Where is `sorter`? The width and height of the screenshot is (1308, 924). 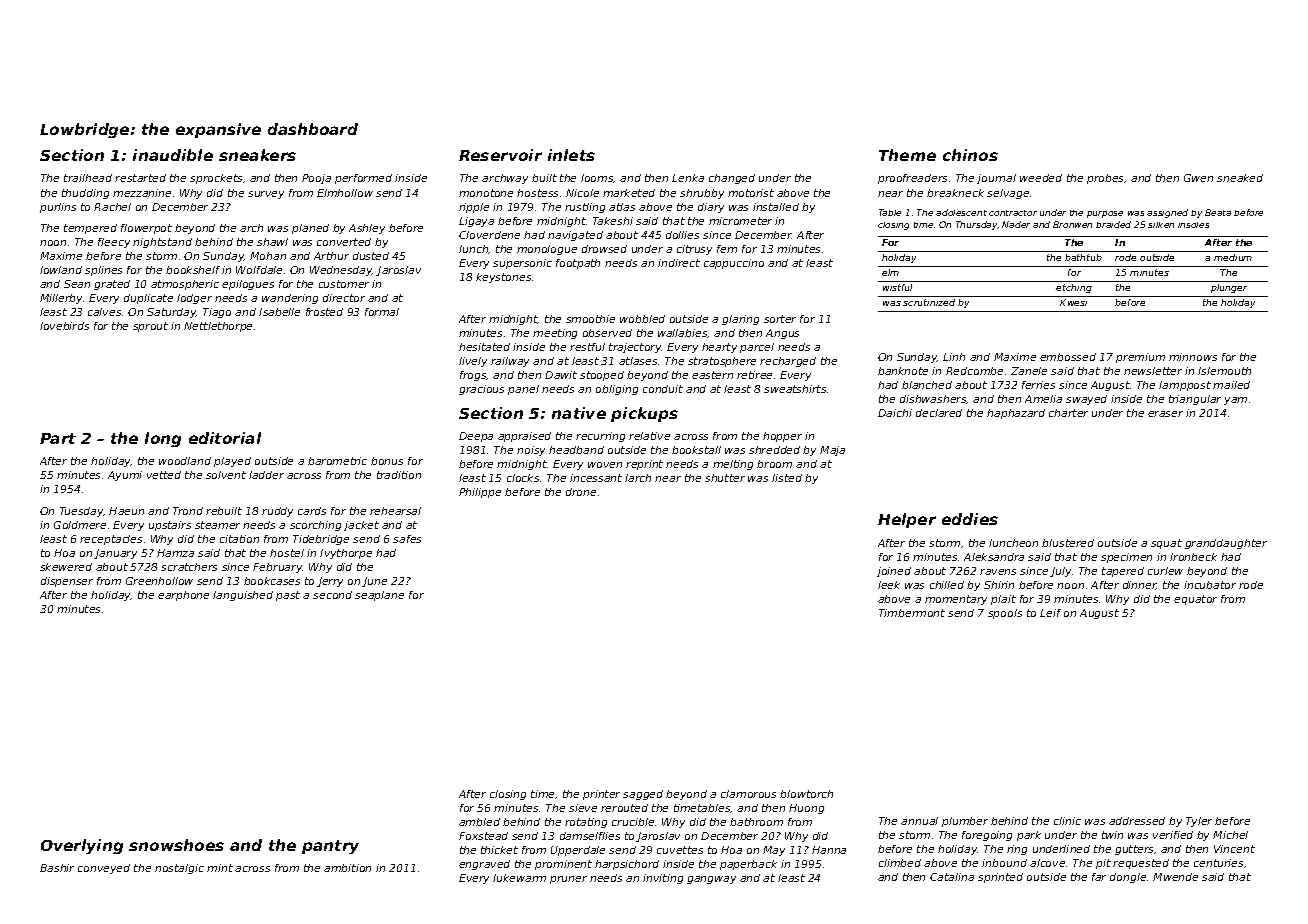
sorter is located at coordinates (780, 319).
